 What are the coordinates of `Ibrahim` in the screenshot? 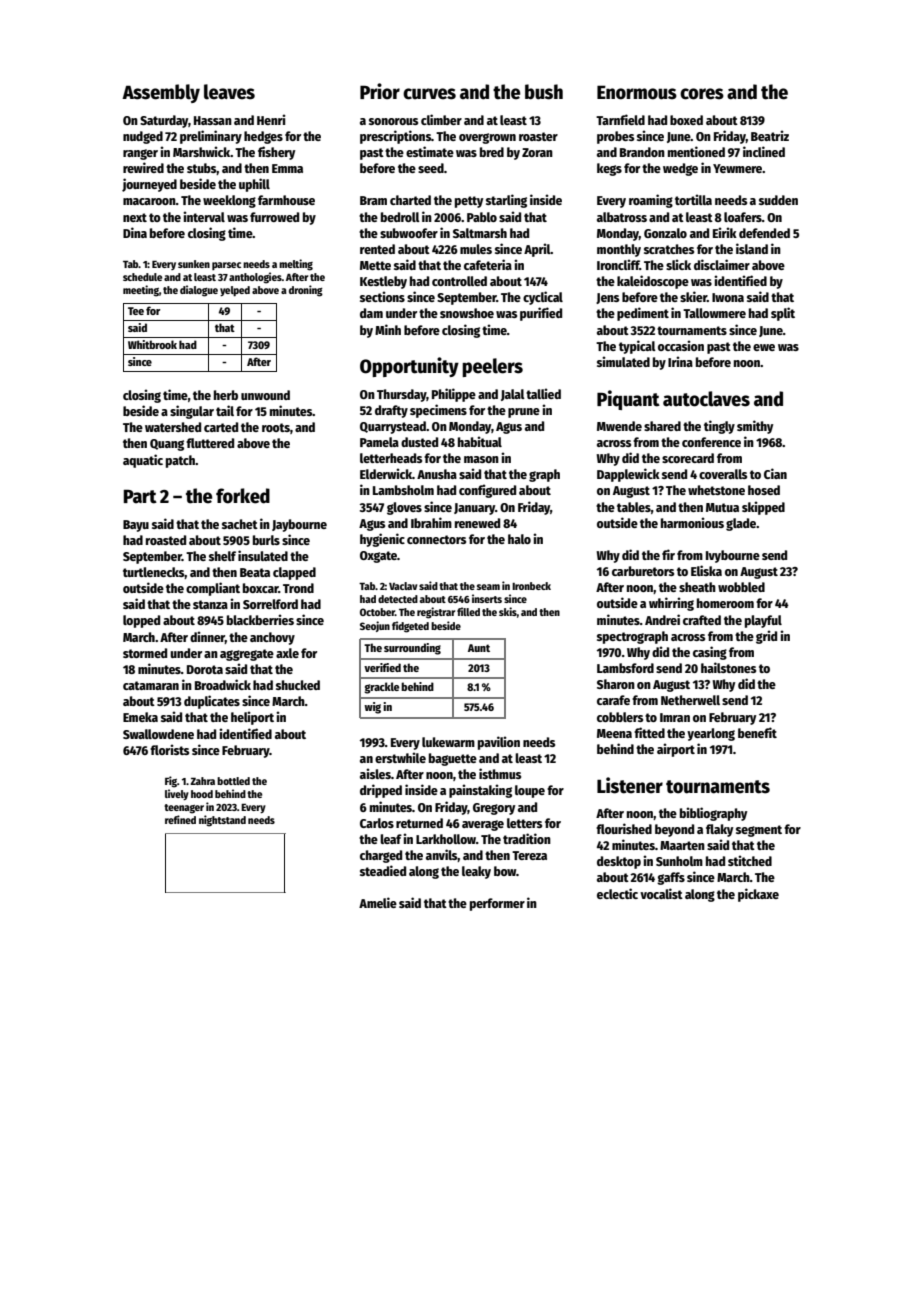 It's located at (431, 522).
